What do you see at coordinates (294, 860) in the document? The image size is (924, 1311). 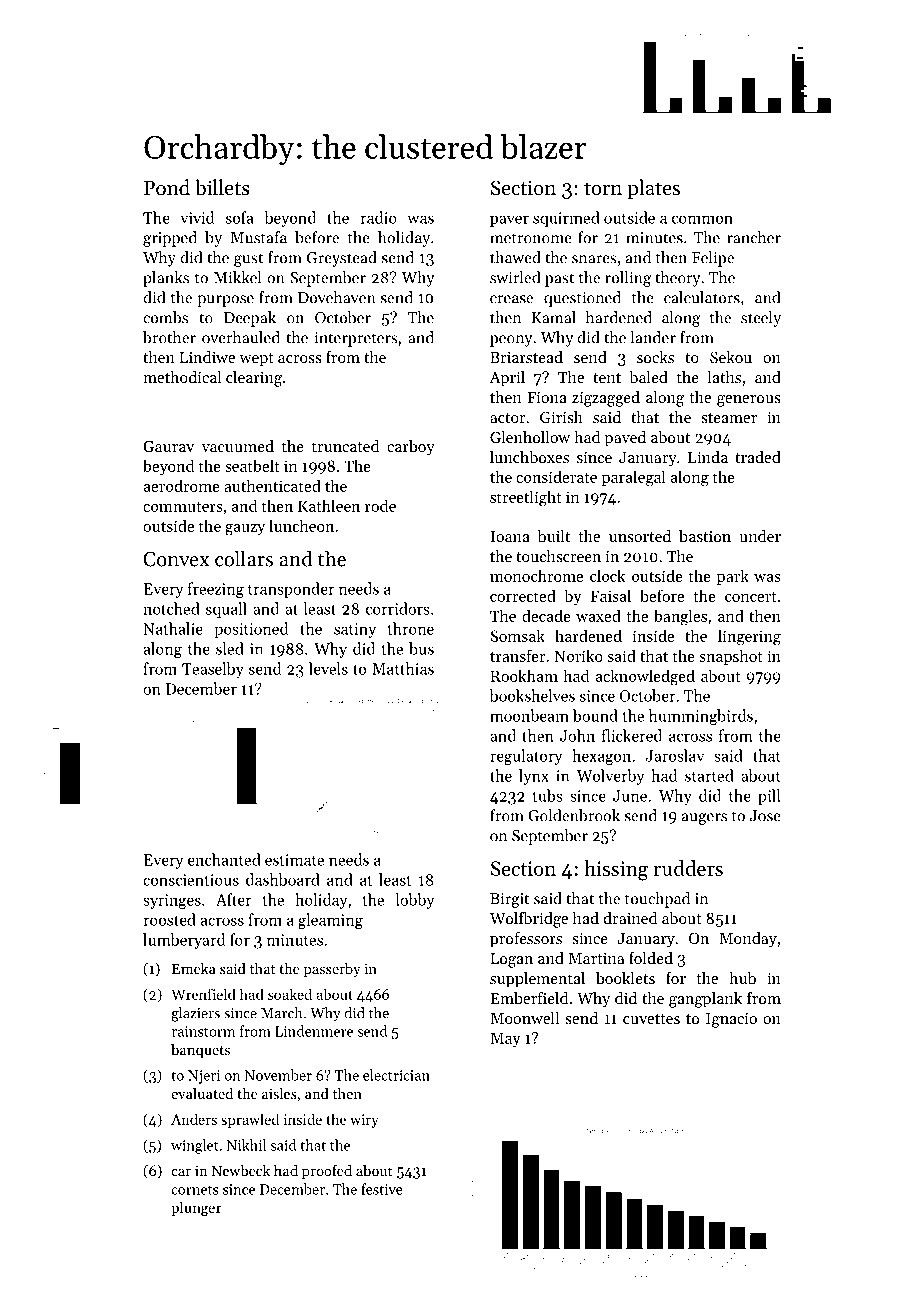 I see `estimate` at bounding box center [294, 860].
